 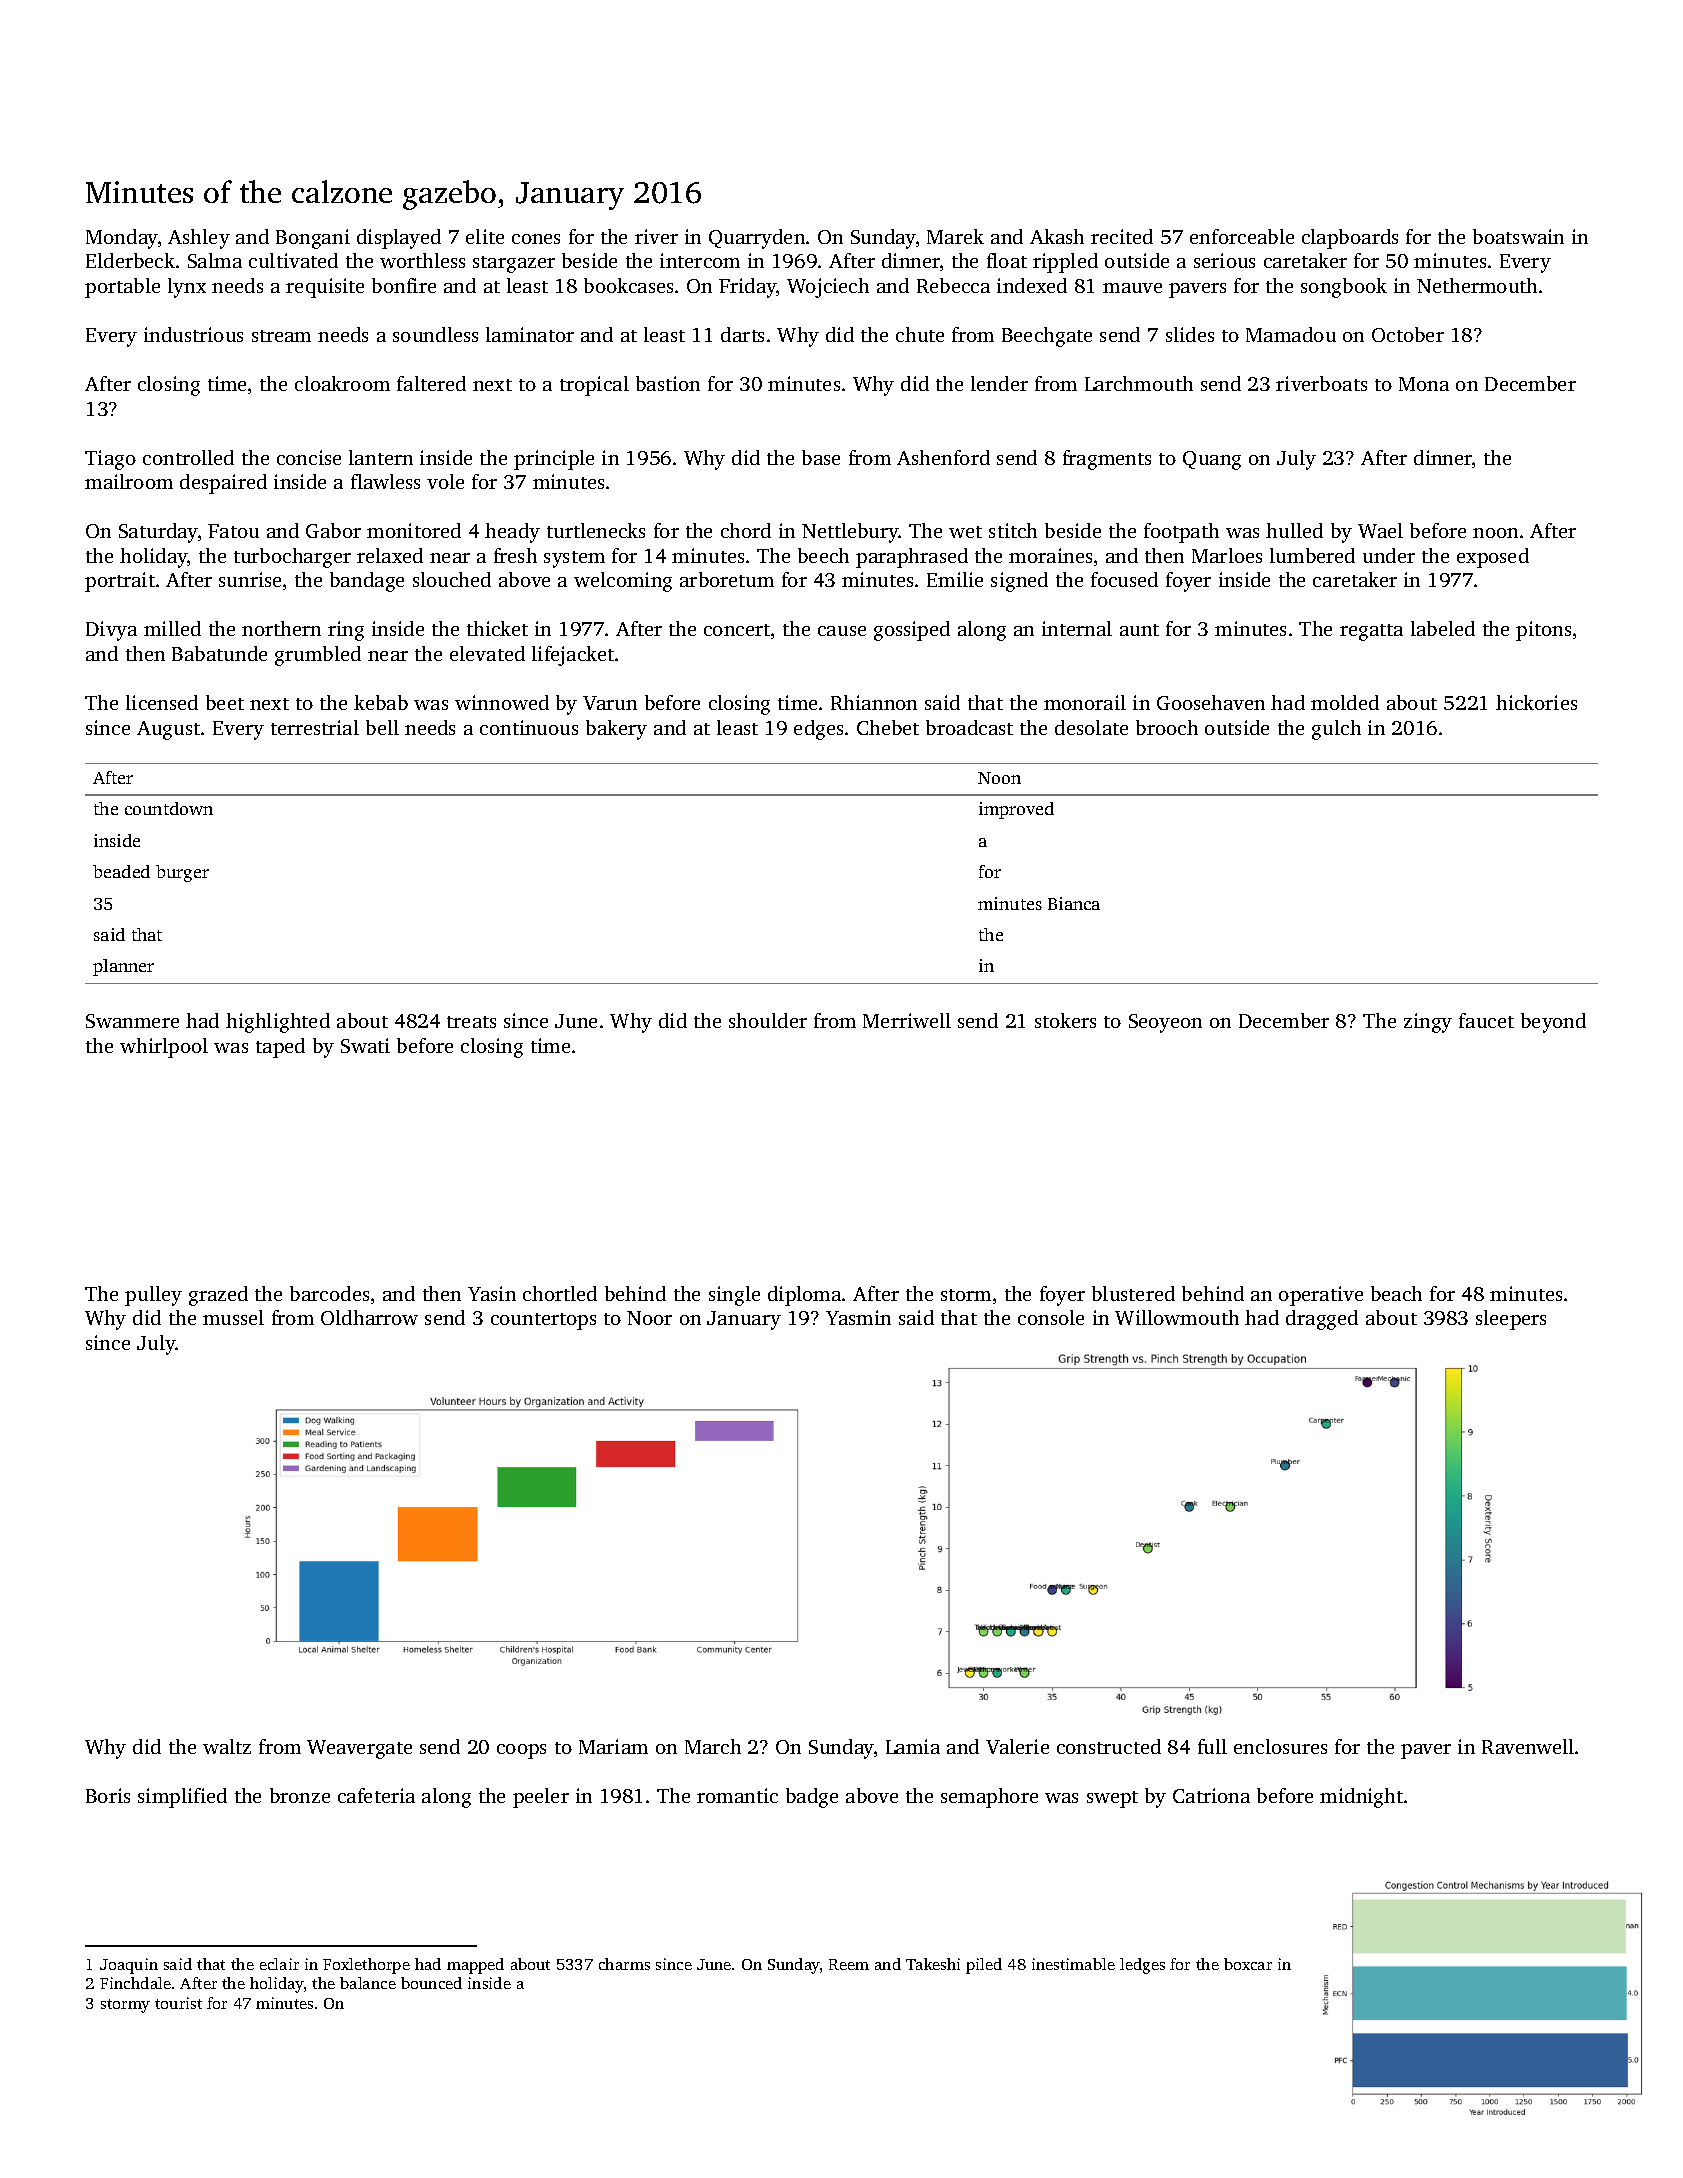 What do you see at coordinates (475, 1966) in the document?
I see `mapped` at bounding box center [475, 1966].
